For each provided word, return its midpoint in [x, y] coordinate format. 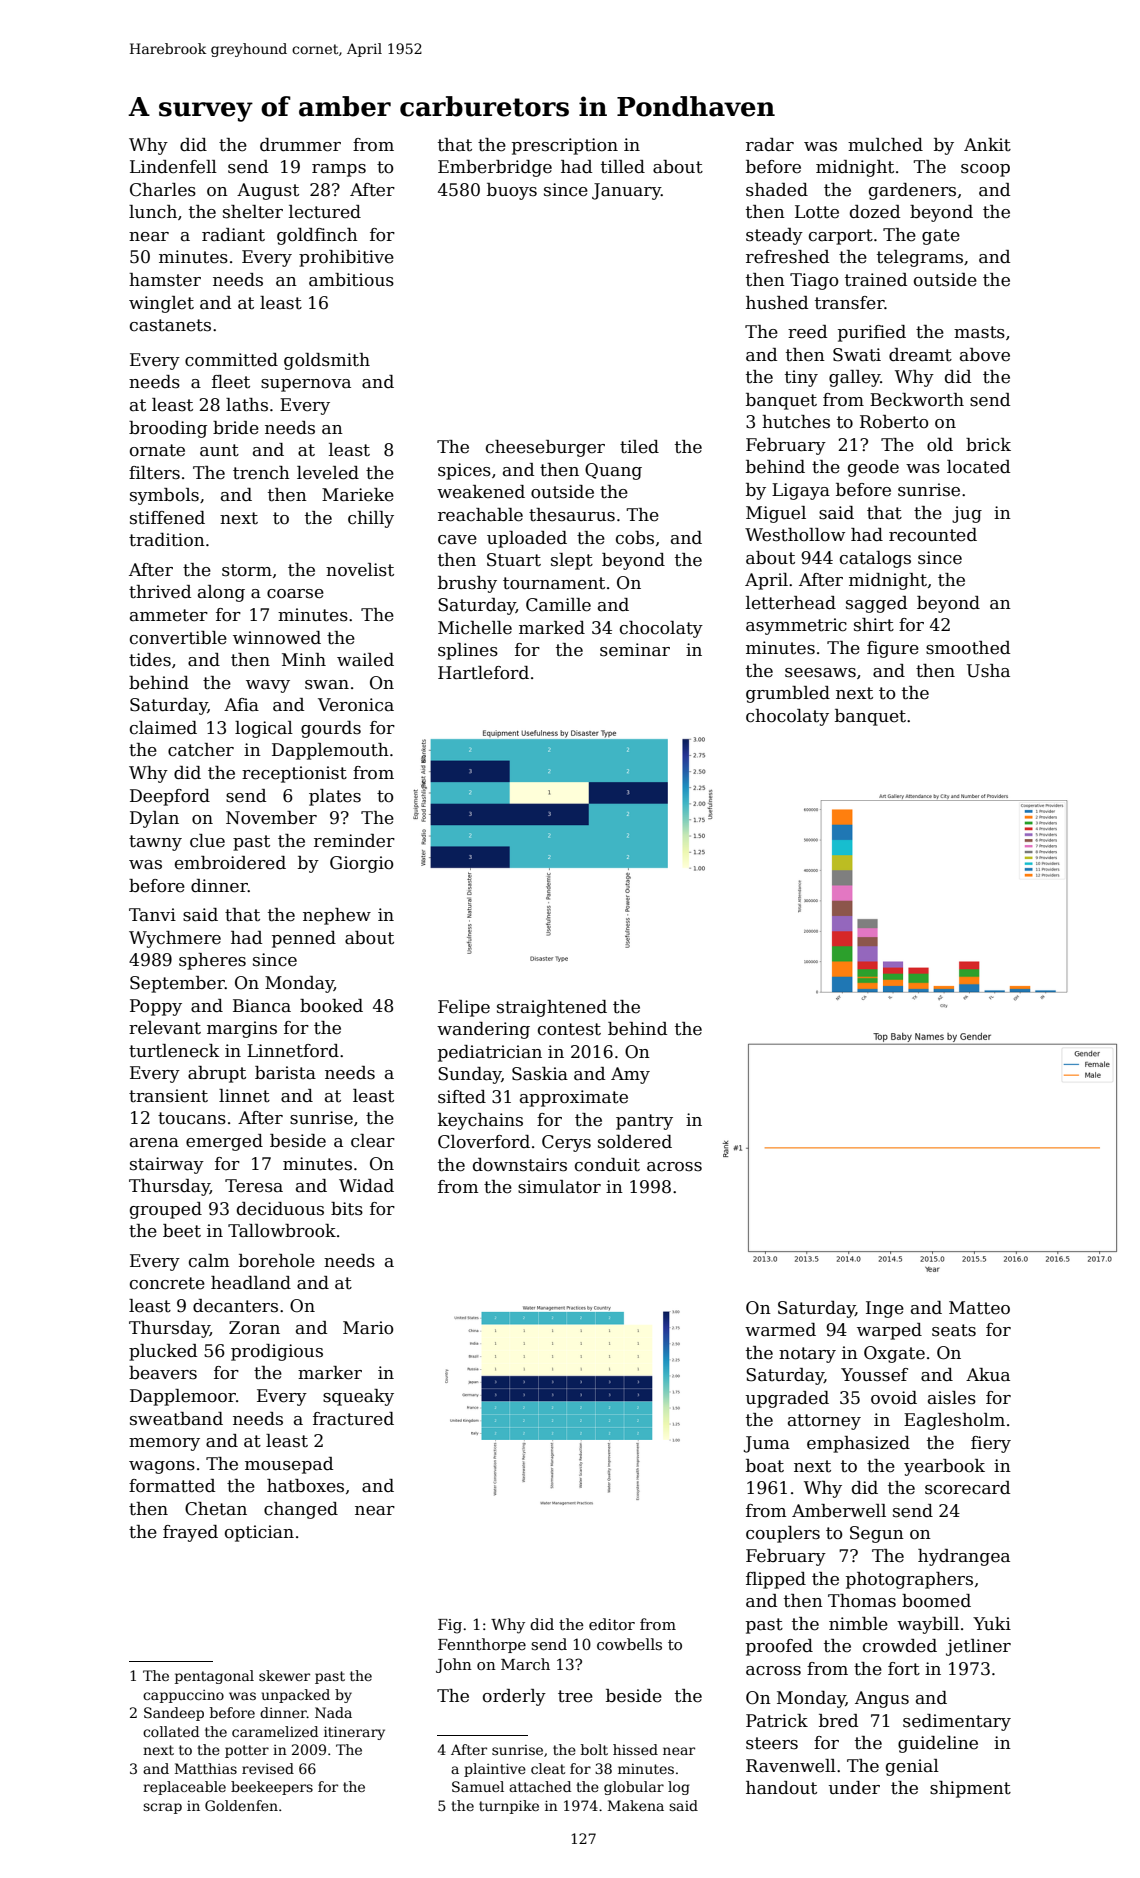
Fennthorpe [482, 1645]
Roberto [894, 422]
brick [988, 445]
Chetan [216, 1509]
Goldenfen [241, 1805]
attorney [824, 1422]
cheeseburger [545, 448]
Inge [885, 1309]
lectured [325, 212]
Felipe [464, 1008]
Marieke [358, 495]
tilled [623, 167]
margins [242, 1029]
